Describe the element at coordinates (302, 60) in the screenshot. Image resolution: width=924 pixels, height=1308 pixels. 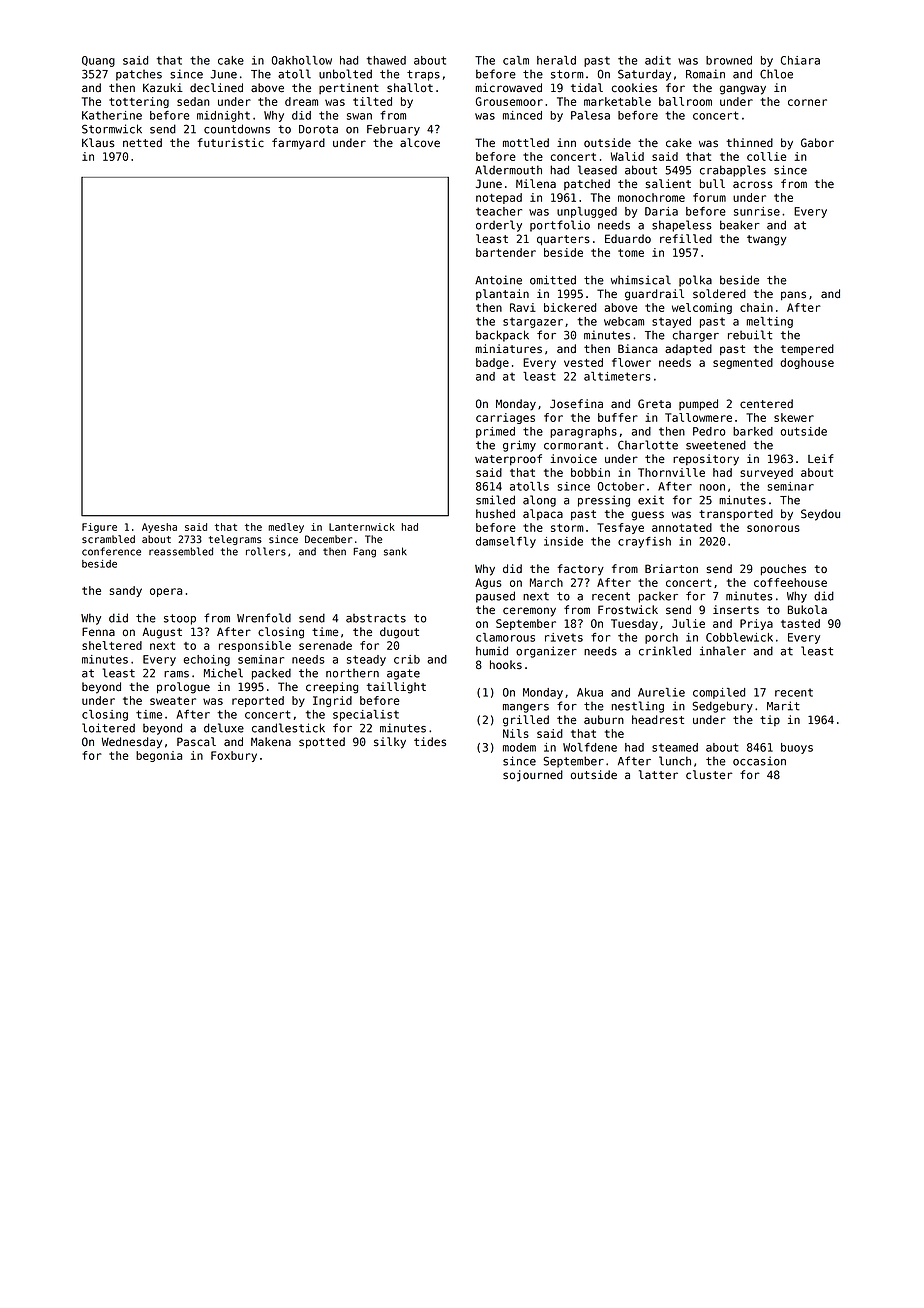
I see `Oakhollow` at that location.
